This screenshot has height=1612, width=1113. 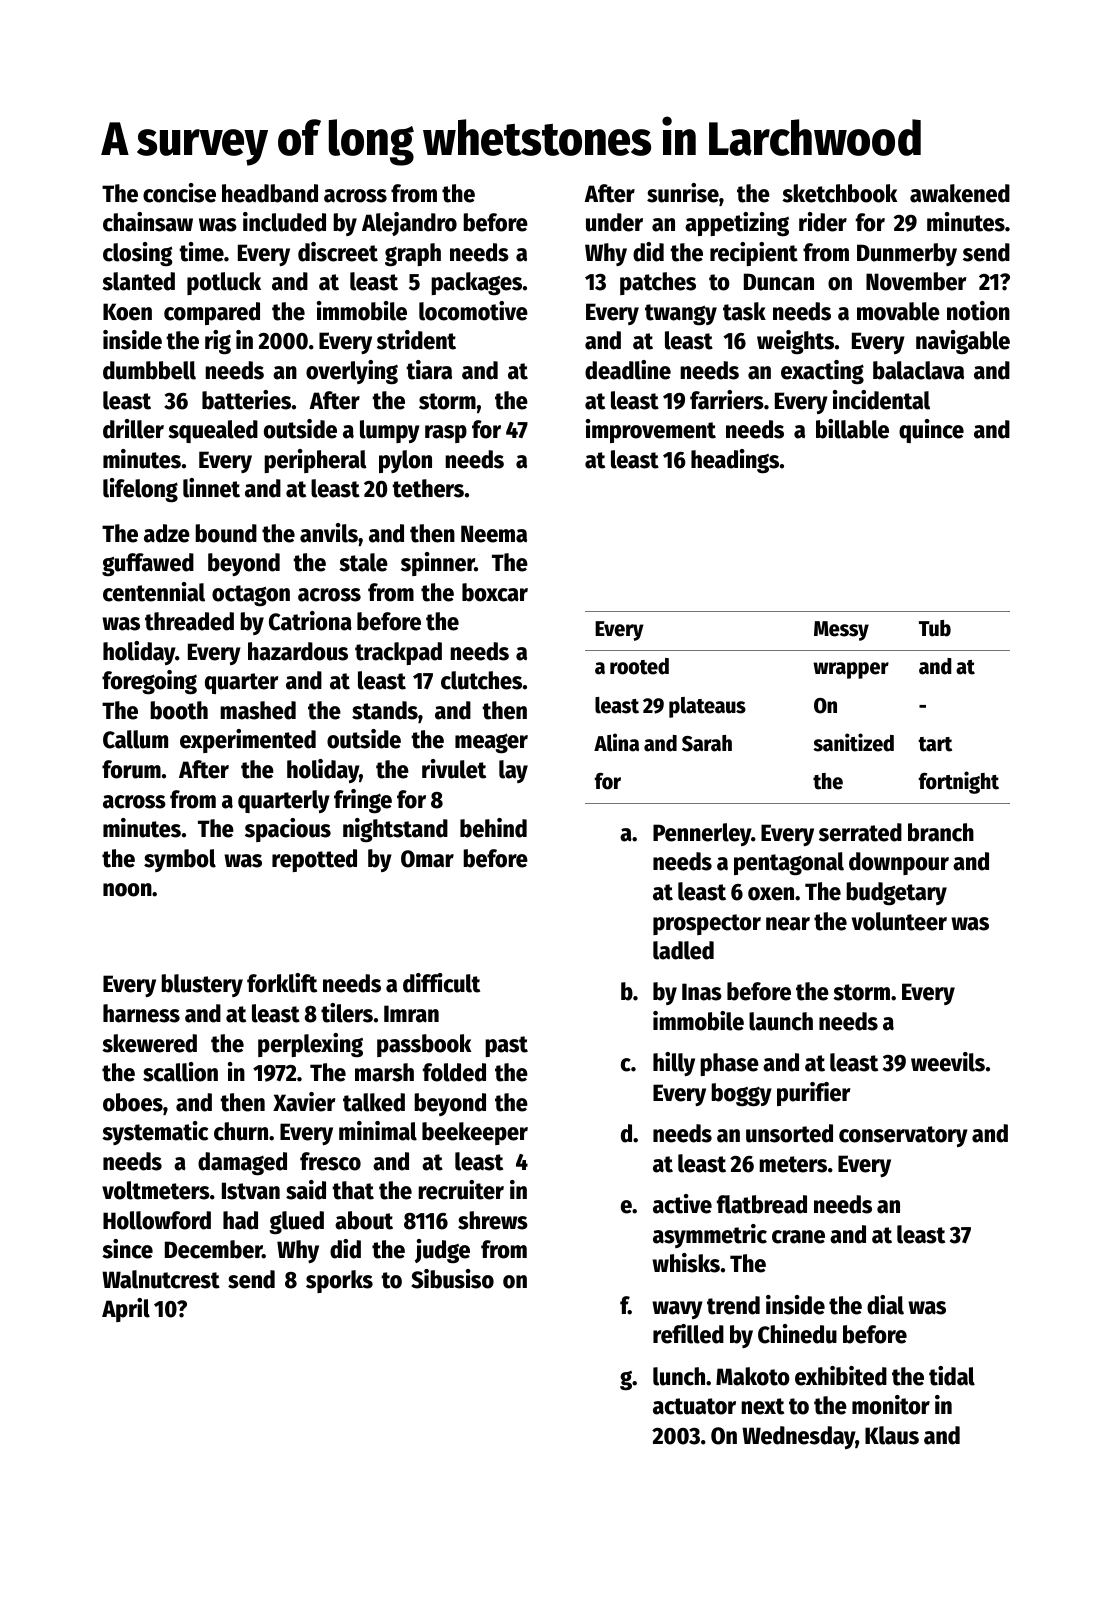 I want to click on experimented, so click(x=248, y=741).
